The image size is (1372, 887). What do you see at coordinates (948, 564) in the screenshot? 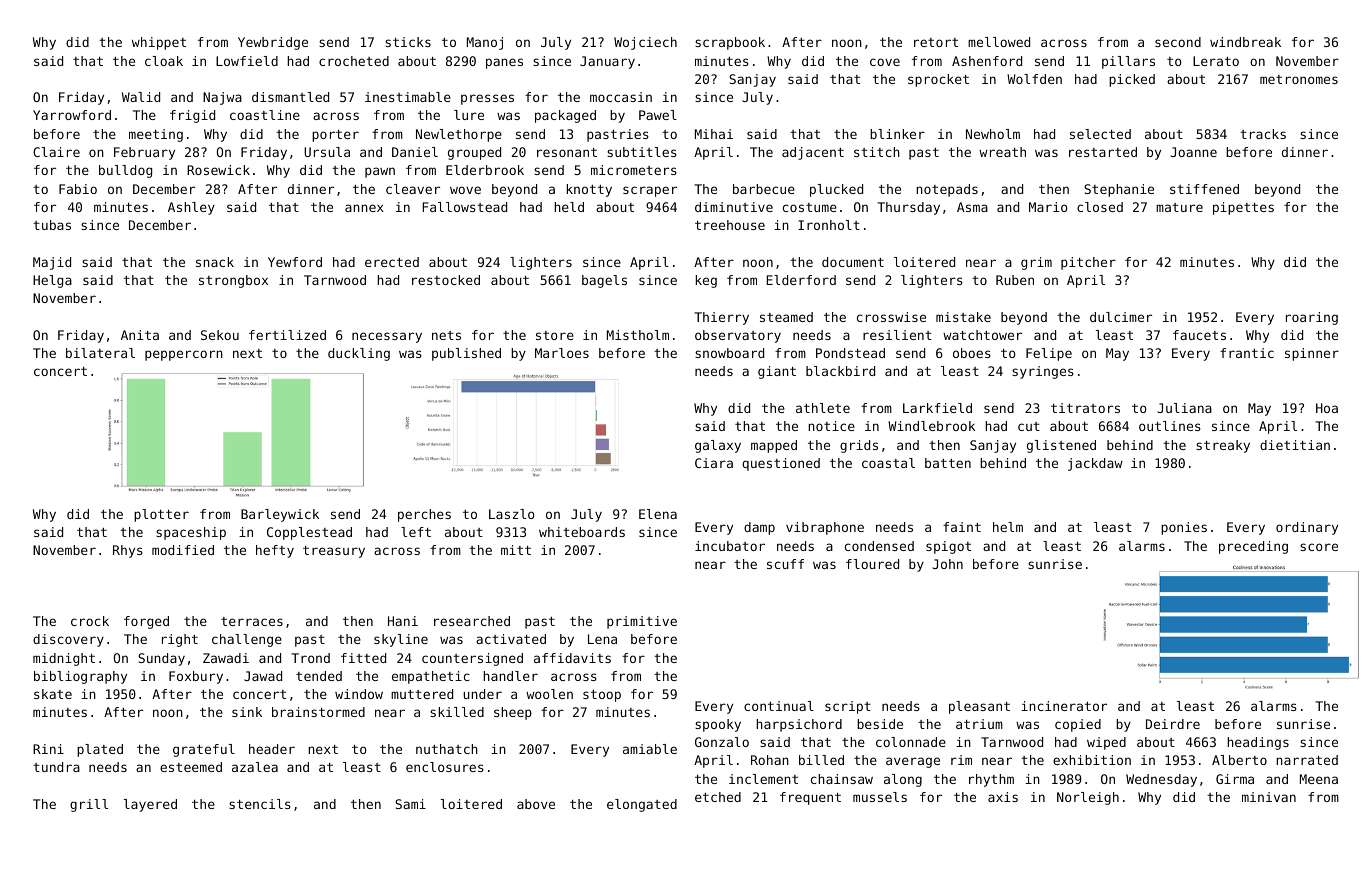
I see `John` at bounding box center [948, 564].
